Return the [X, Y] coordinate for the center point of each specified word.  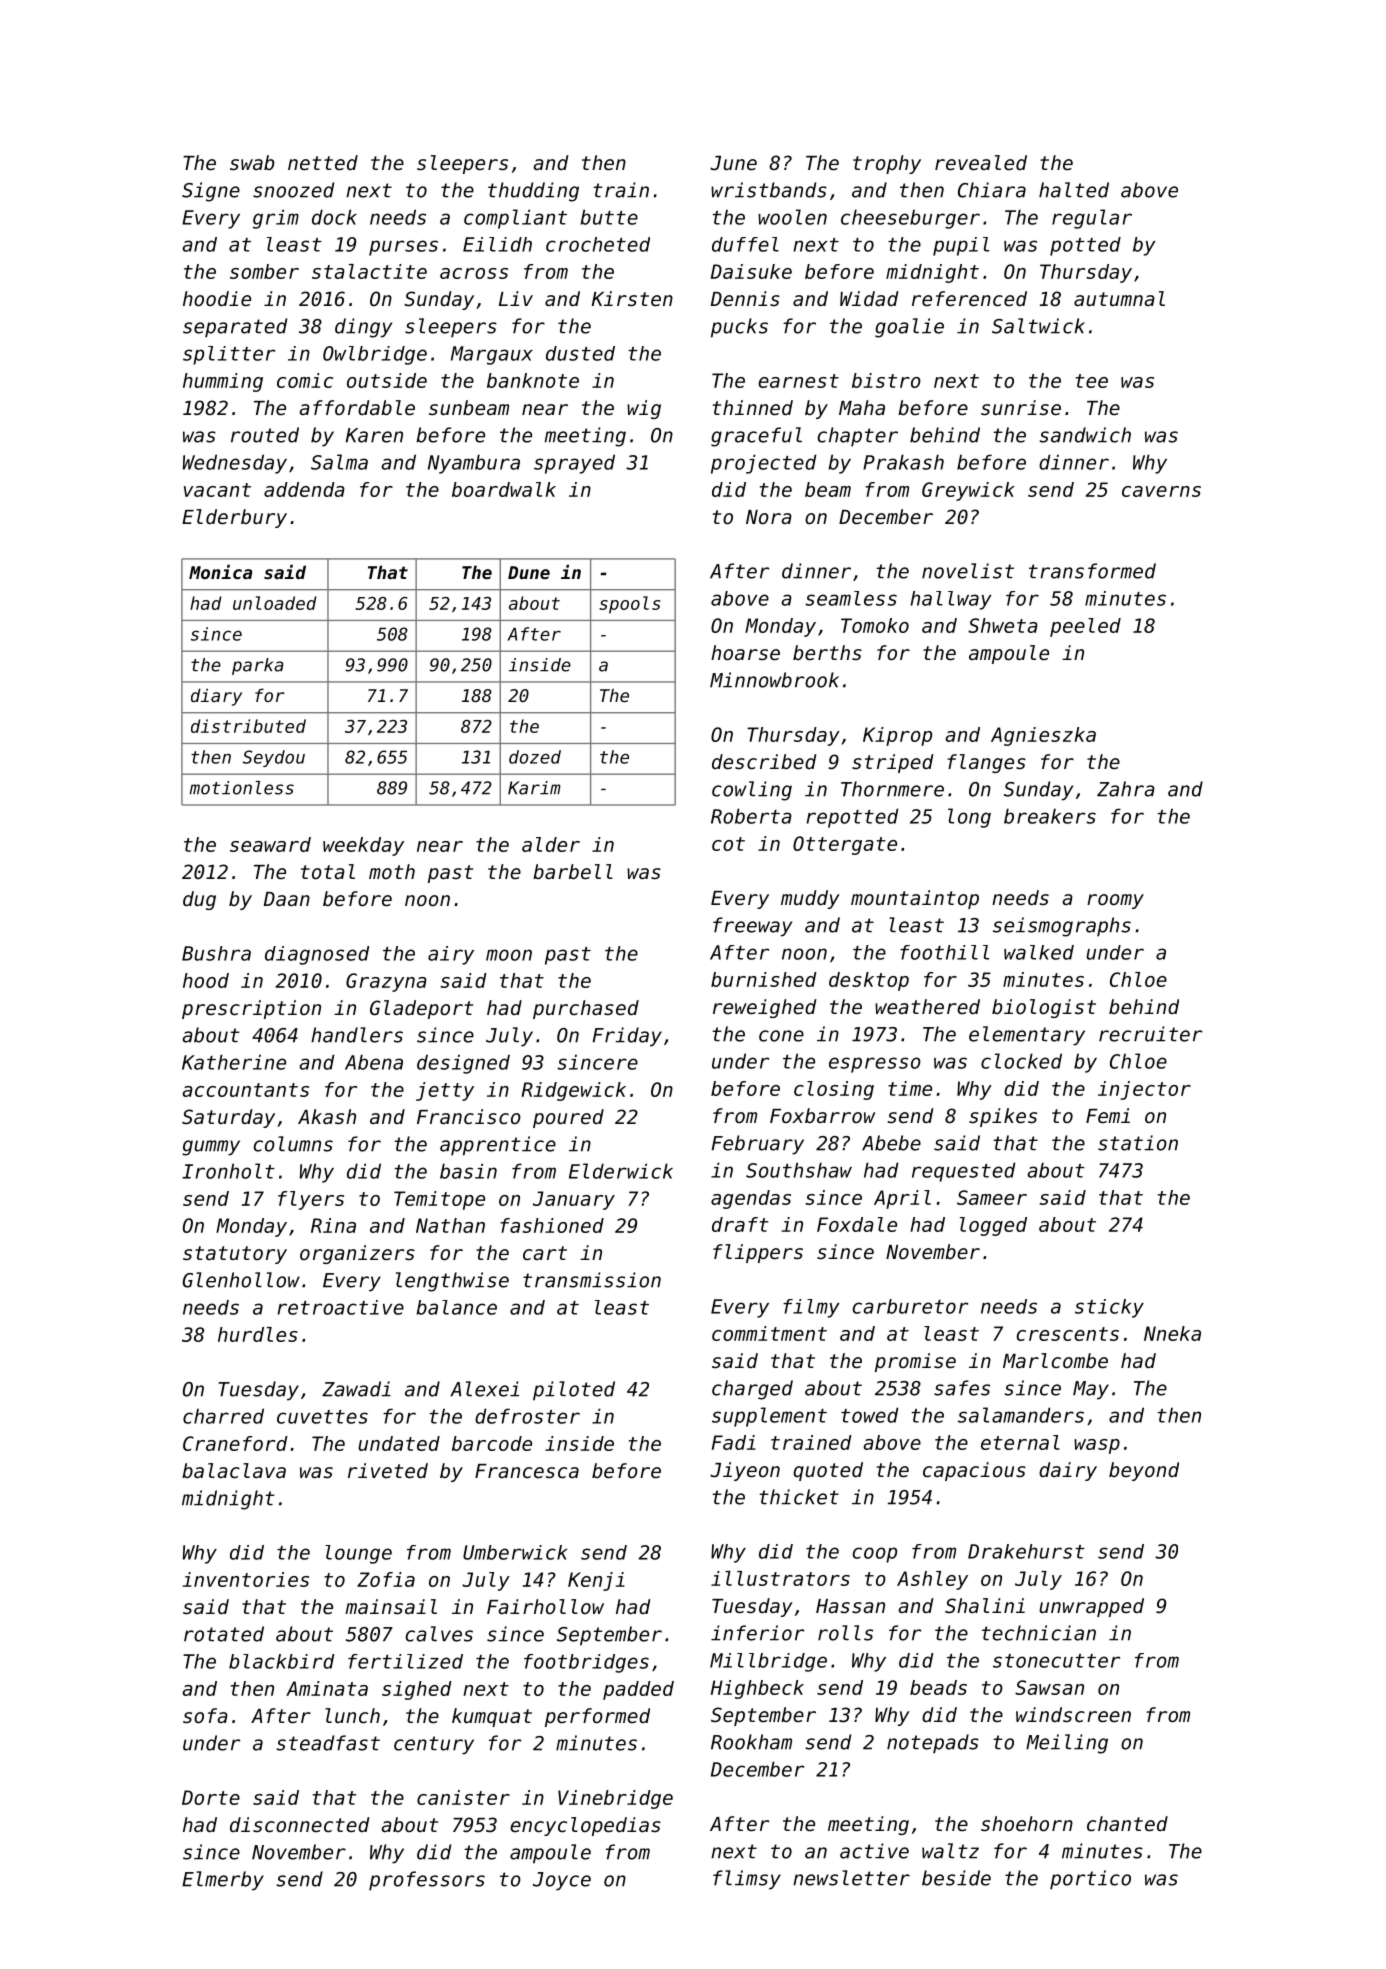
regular [1092, 219]
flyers [311, 1200]
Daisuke [751, 271]
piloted [574, 1391]
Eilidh [497, 244]
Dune [529, 572]
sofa [205, 1716]
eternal [1020, 1442]
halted [1074, 190]
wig [644, 409]
